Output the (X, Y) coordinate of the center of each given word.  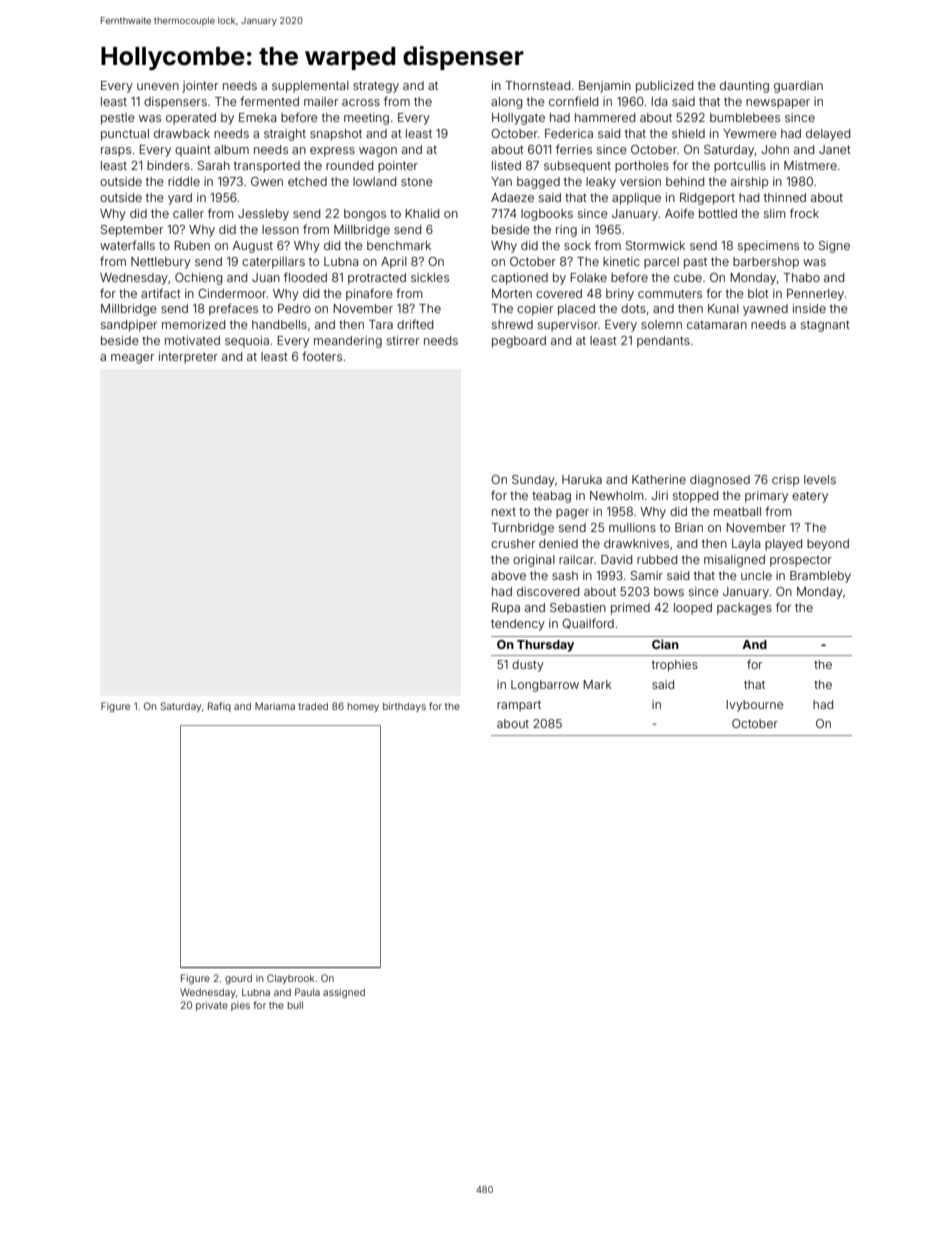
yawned (765, 310)
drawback (182, 133)
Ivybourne (755, 706)
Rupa (506, 609)
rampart (519, 706)
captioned (519, 279)
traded (313, 706)
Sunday (533, 481)
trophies (675, 666)
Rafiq (219, 707)
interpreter (188, 358)
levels (820, 479)
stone (417, 181)
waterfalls (127, 245)
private (212, 1006)
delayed (828, 135)
